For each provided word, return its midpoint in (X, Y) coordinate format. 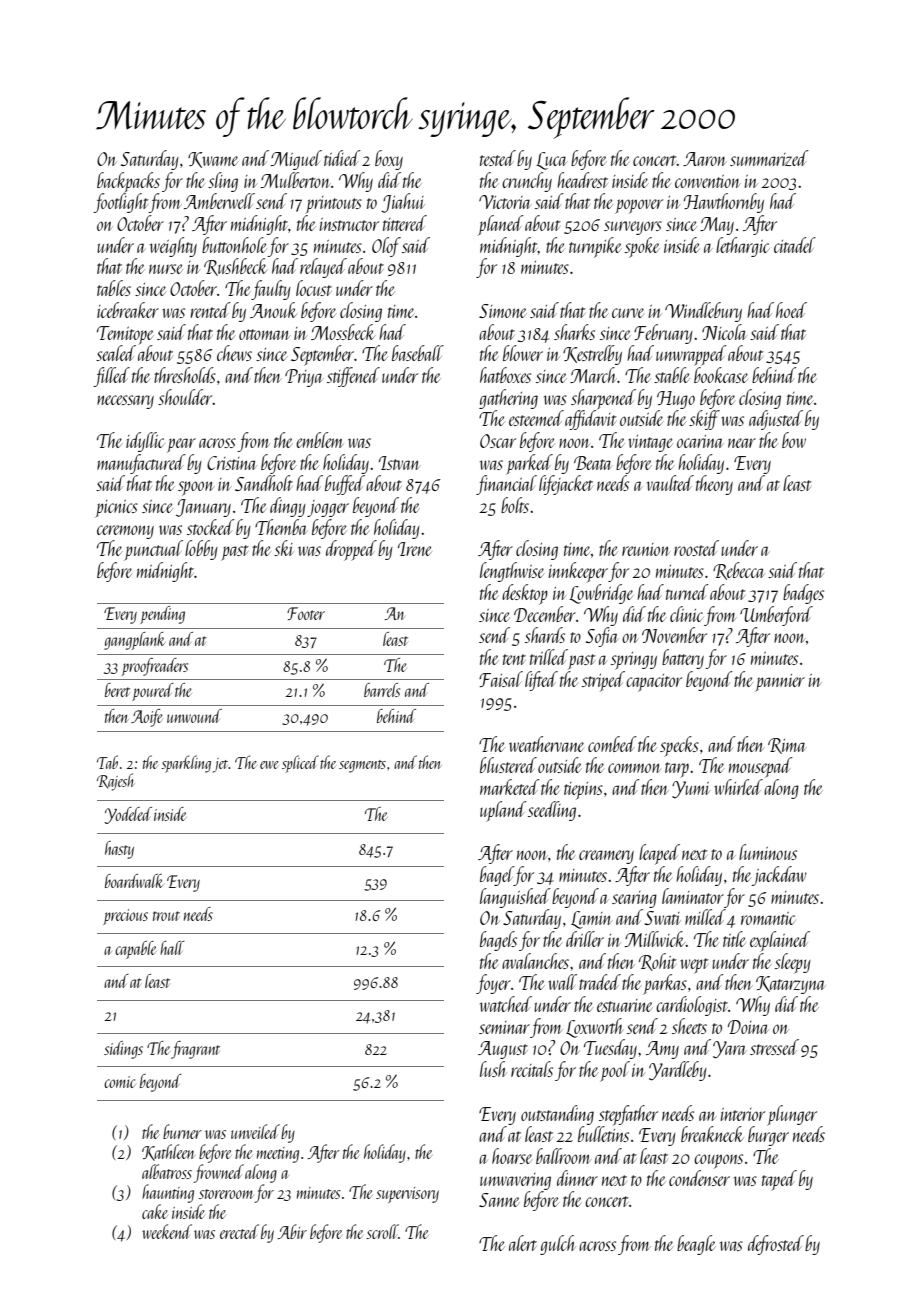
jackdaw (779, 876)
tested (498, 158)
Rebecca (738, 571)
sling (223, 182)
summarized (769, 158)
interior (742, 1114)
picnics (116, 509)
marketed (510, 787)
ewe (269, 765)
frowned (218, 1173)
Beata (593, 463)
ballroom (563, 1156)
